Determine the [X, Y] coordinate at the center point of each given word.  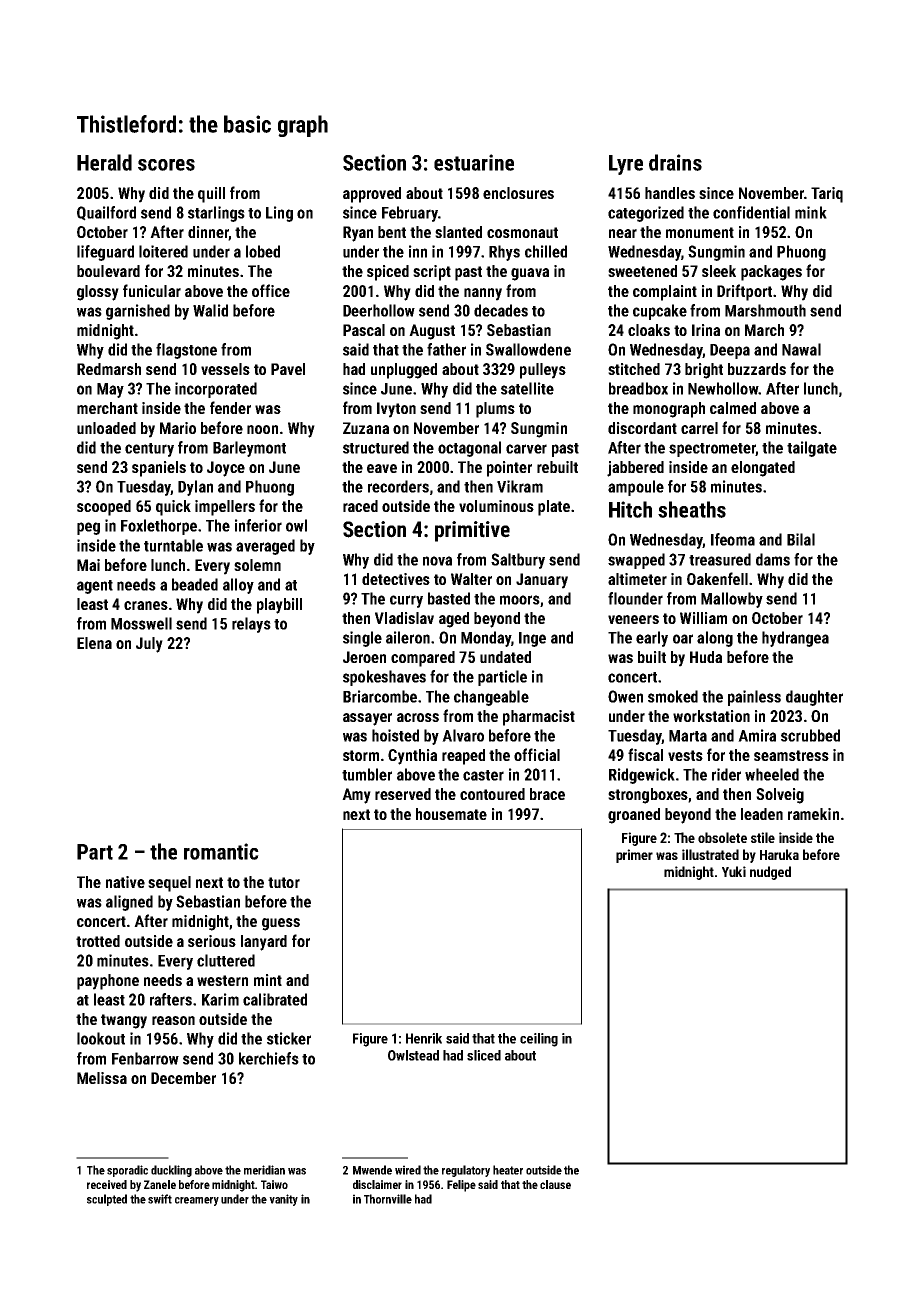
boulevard [108, 271]
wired [408, 1170]
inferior [258, 525]
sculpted [107, 1200]
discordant [642, 428]
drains [675, 162]
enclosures [518, 193]
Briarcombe [380, 696]
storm [361, 755]
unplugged [404, 371]
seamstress [791, 755]
